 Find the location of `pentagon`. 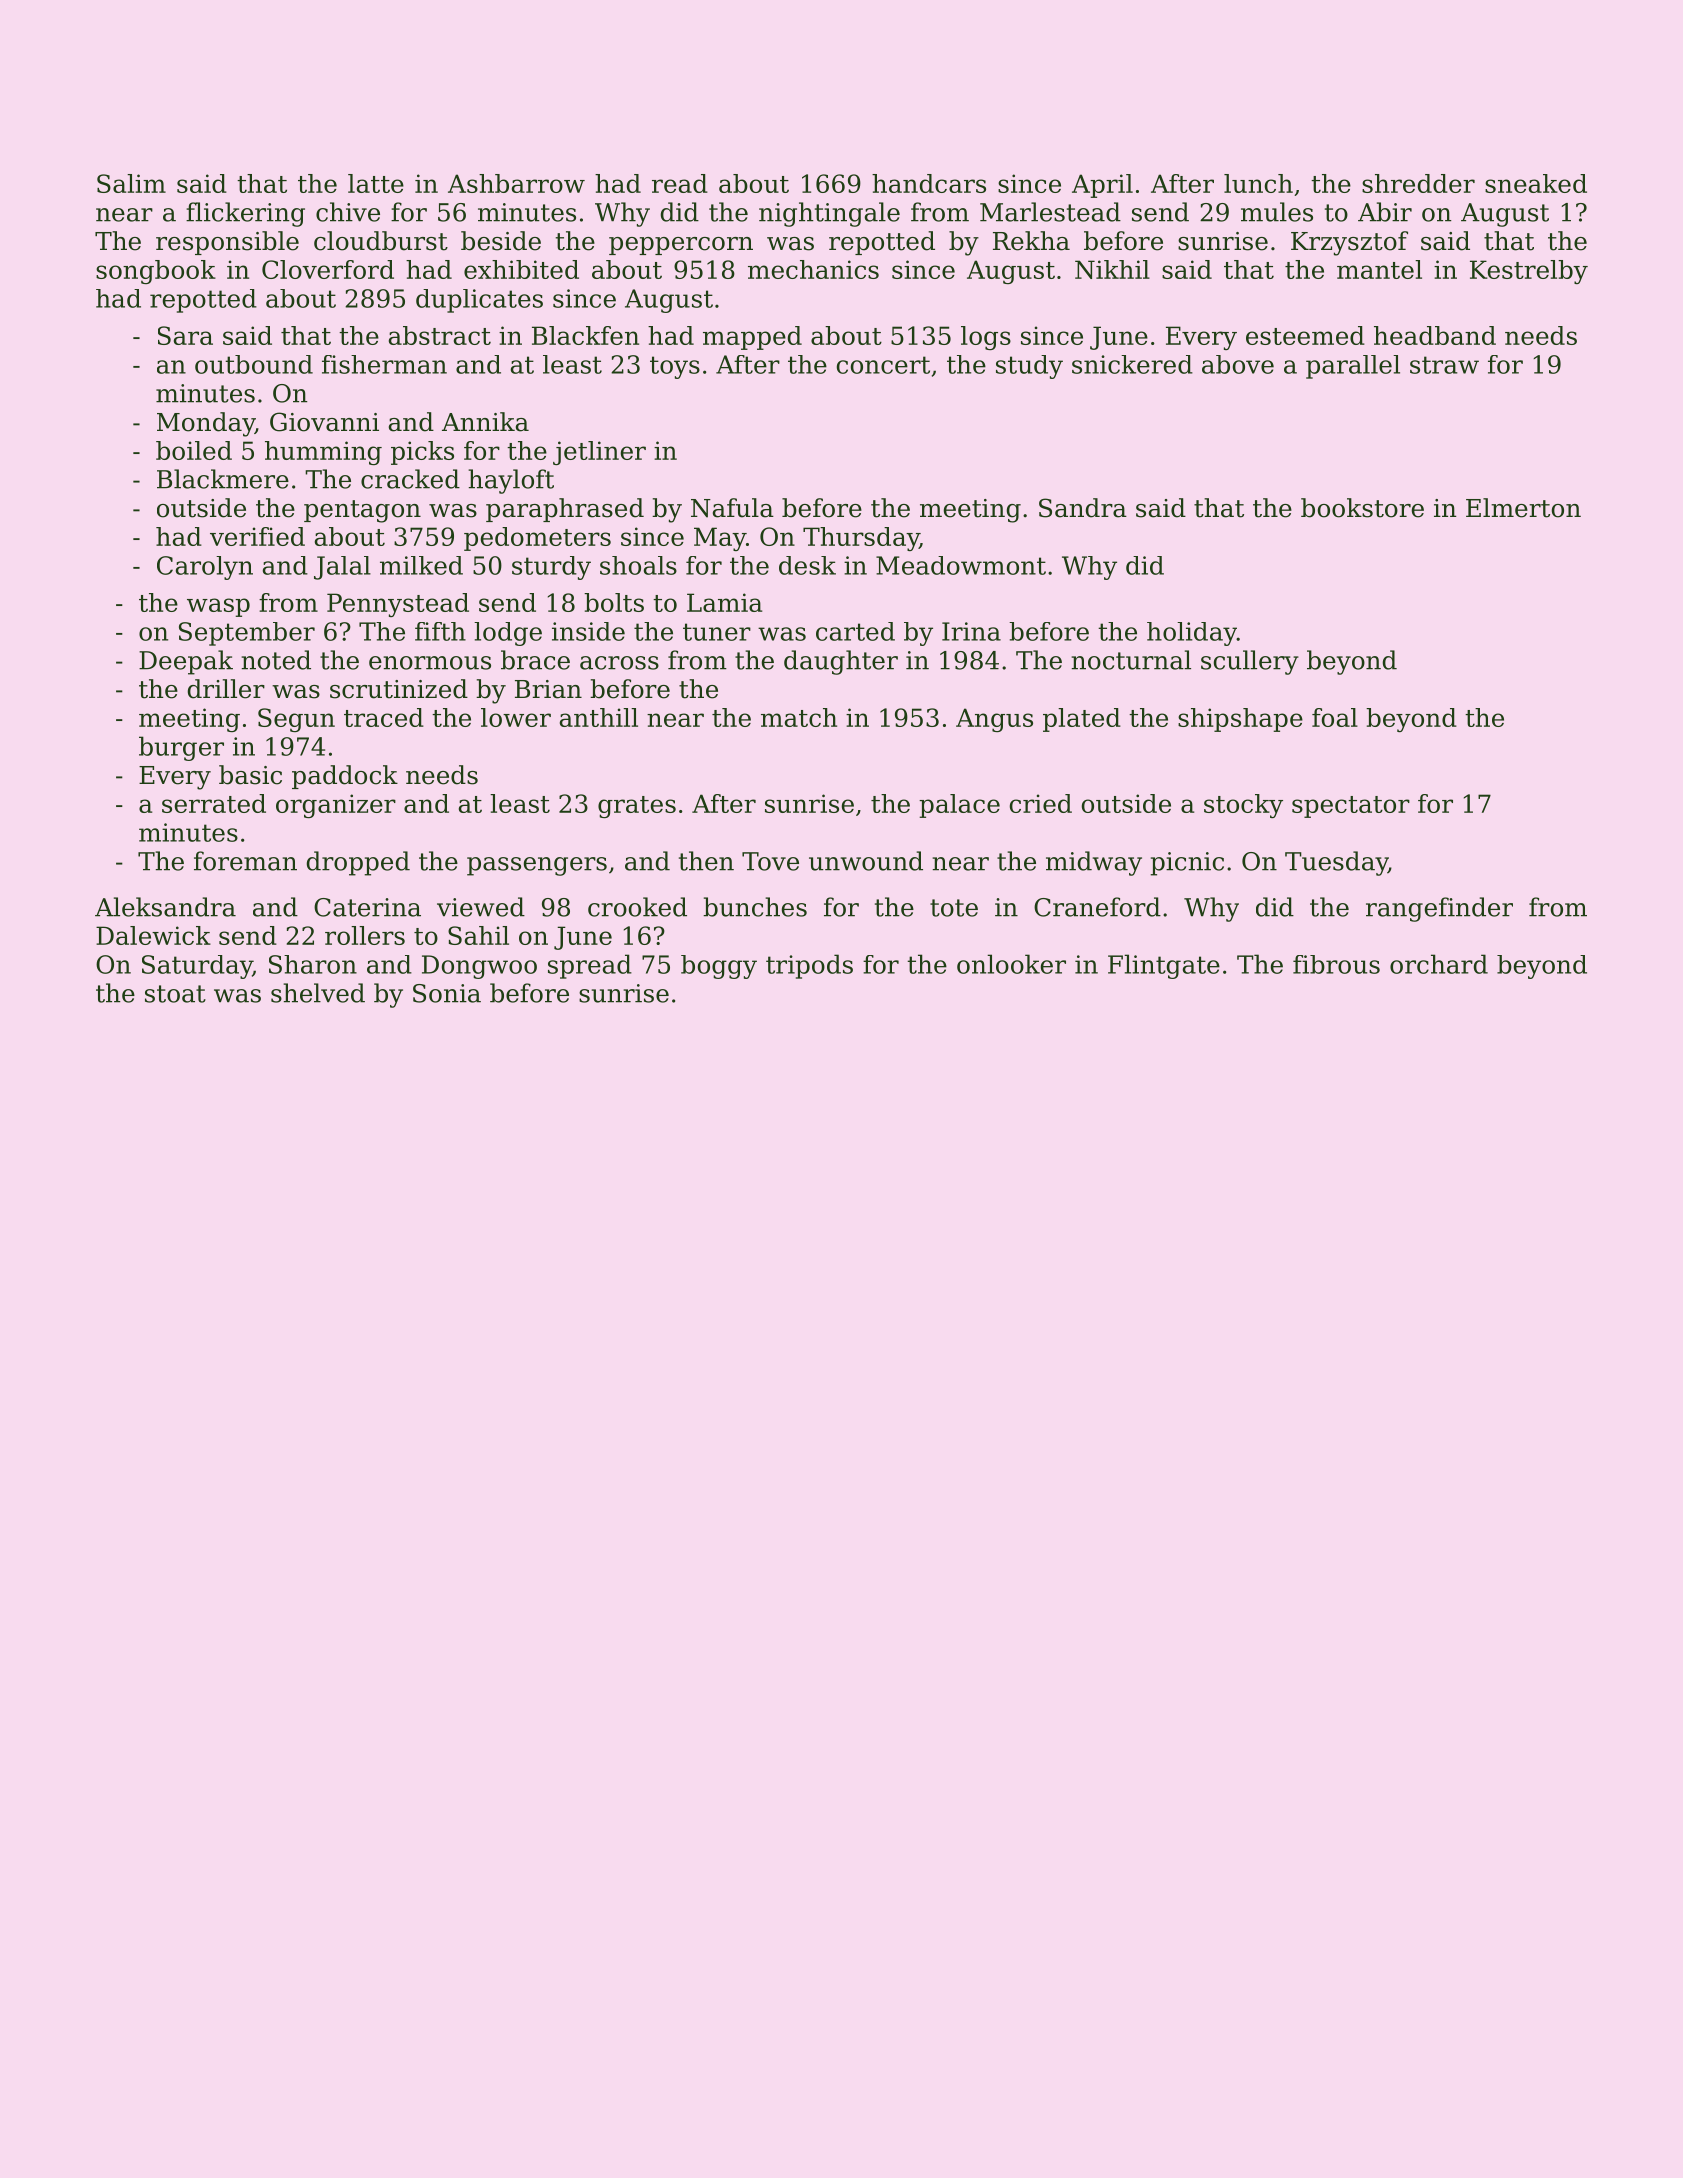

pentagon is located at coordinates (362, 511).
